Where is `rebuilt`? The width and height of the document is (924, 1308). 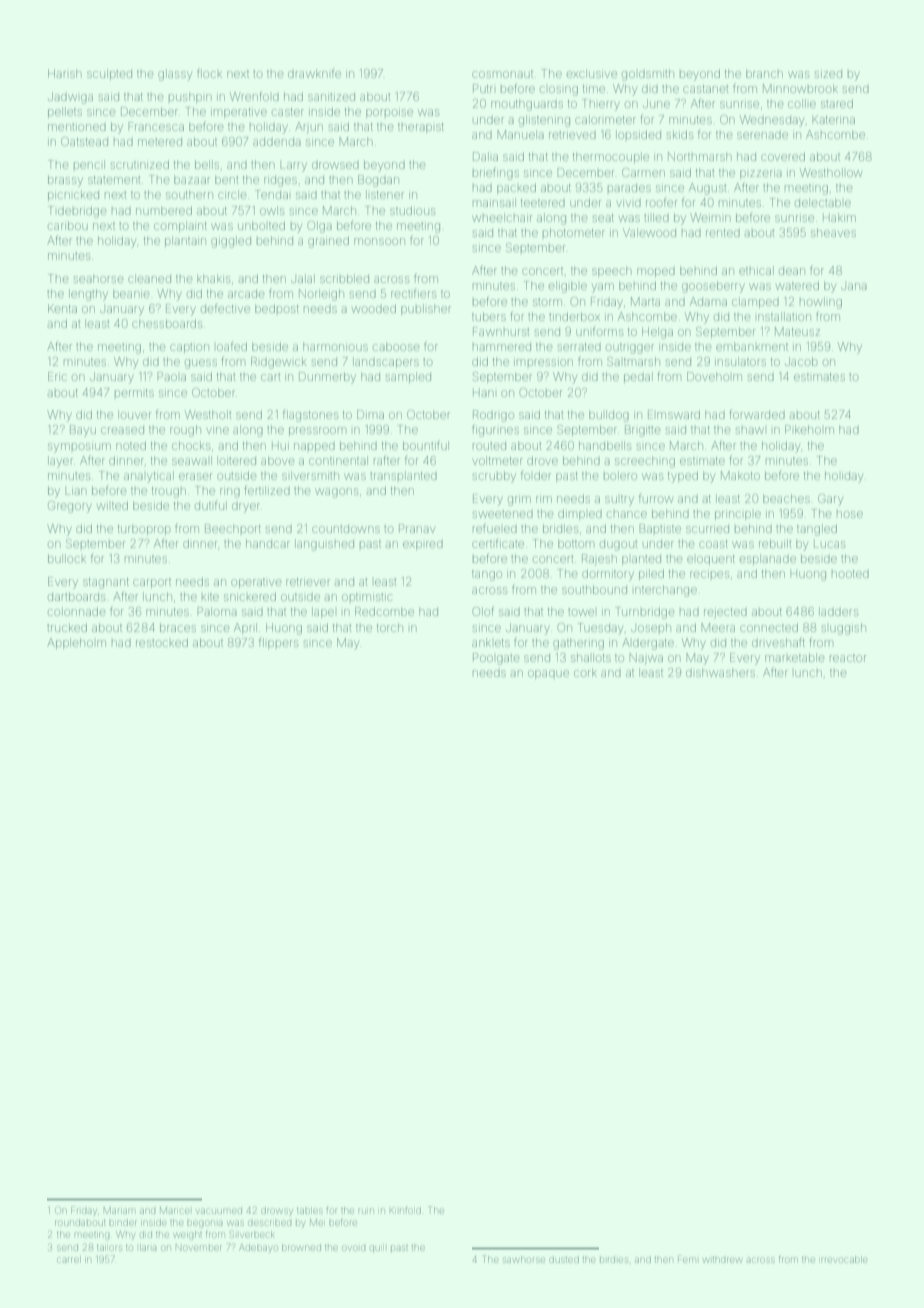 rebuilt is located at coordinates (775, 543).
